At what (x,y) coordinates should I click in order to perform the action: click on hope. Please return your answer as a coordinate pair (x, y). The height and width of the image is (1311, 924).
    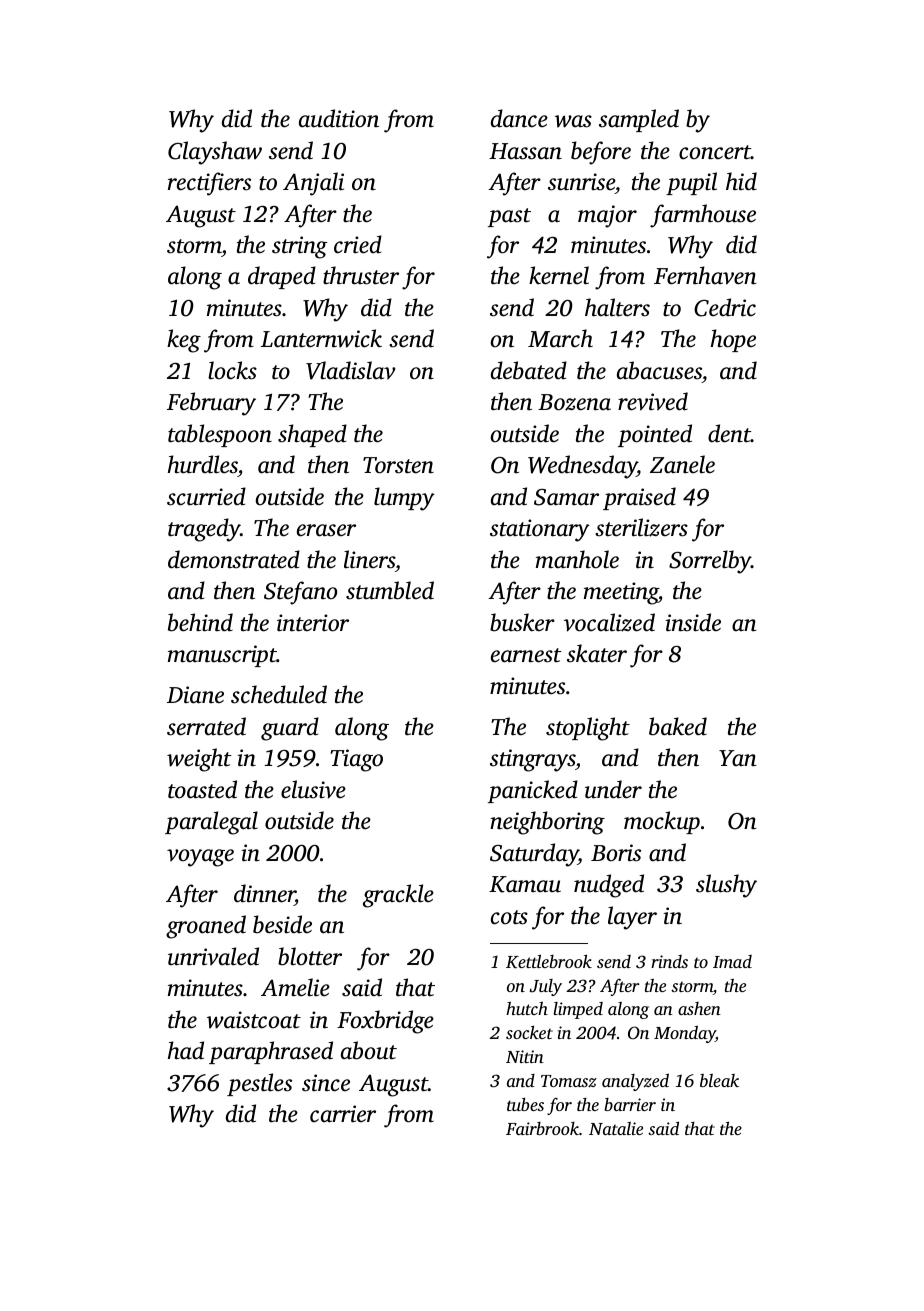
    Looking at the image, I should click on (733, 340).
